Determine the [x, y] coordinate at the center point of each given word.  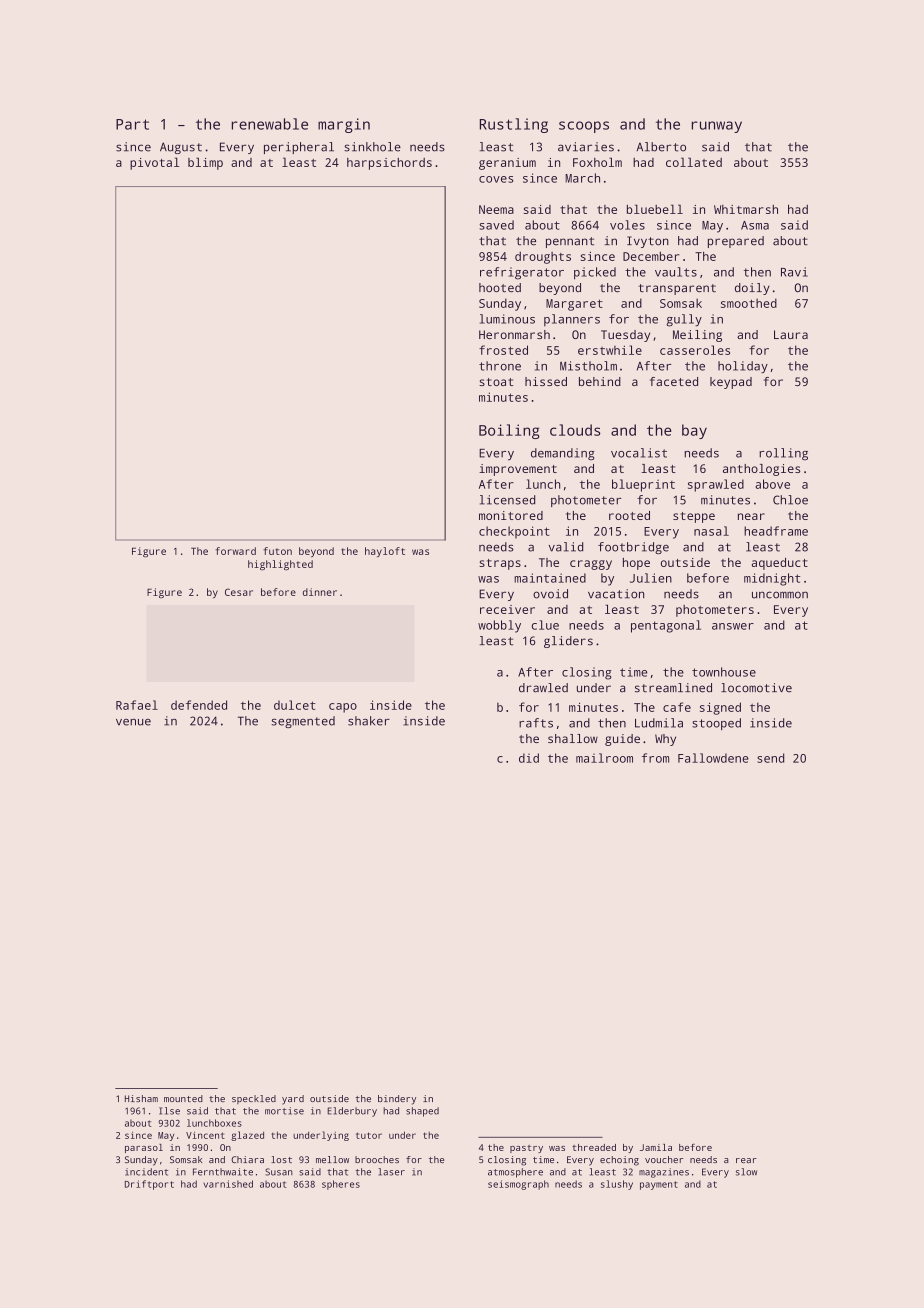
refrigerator [522, 273]
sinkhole [372, 147]
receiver [507, 609]
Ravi [794, 272]
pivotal [154, 163]
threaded [594, 1147]
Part [132, 124]
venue [133, 722]
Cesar [239, 592]
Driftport [149, 1185]
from [655, 758]
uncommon [780, 595]
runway [717, 127]
